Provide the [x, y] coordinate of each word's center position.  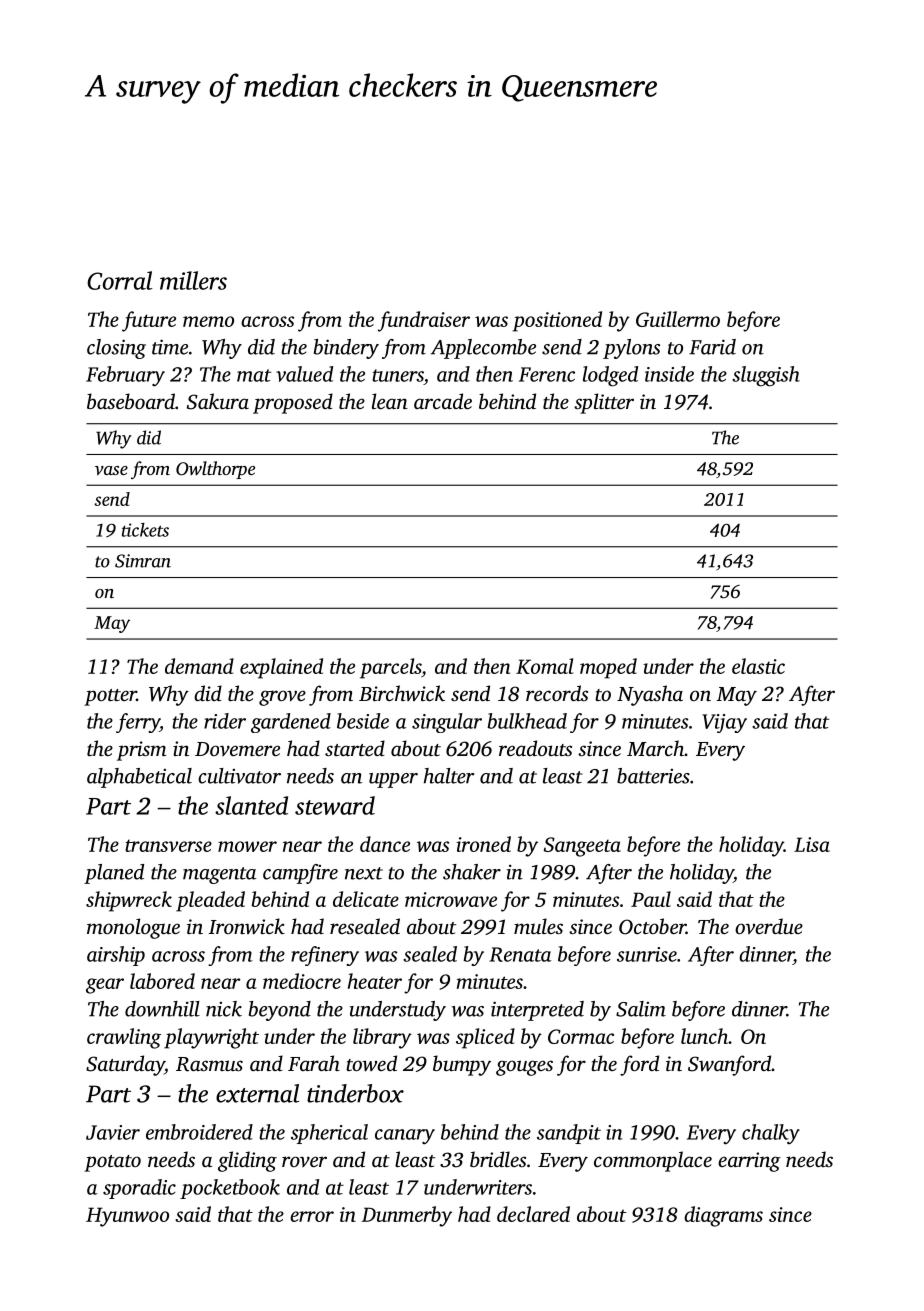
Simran [143, 561]
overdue [769, 926]
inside [669, 374]
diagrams [723, 1216]
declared [533, 1214]
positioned [557, 321]
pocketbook [230, 1189]
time [170, 347]
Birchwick [402, 693]
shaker [472, 872]
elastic [758, 666]
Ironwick [246, 926]
